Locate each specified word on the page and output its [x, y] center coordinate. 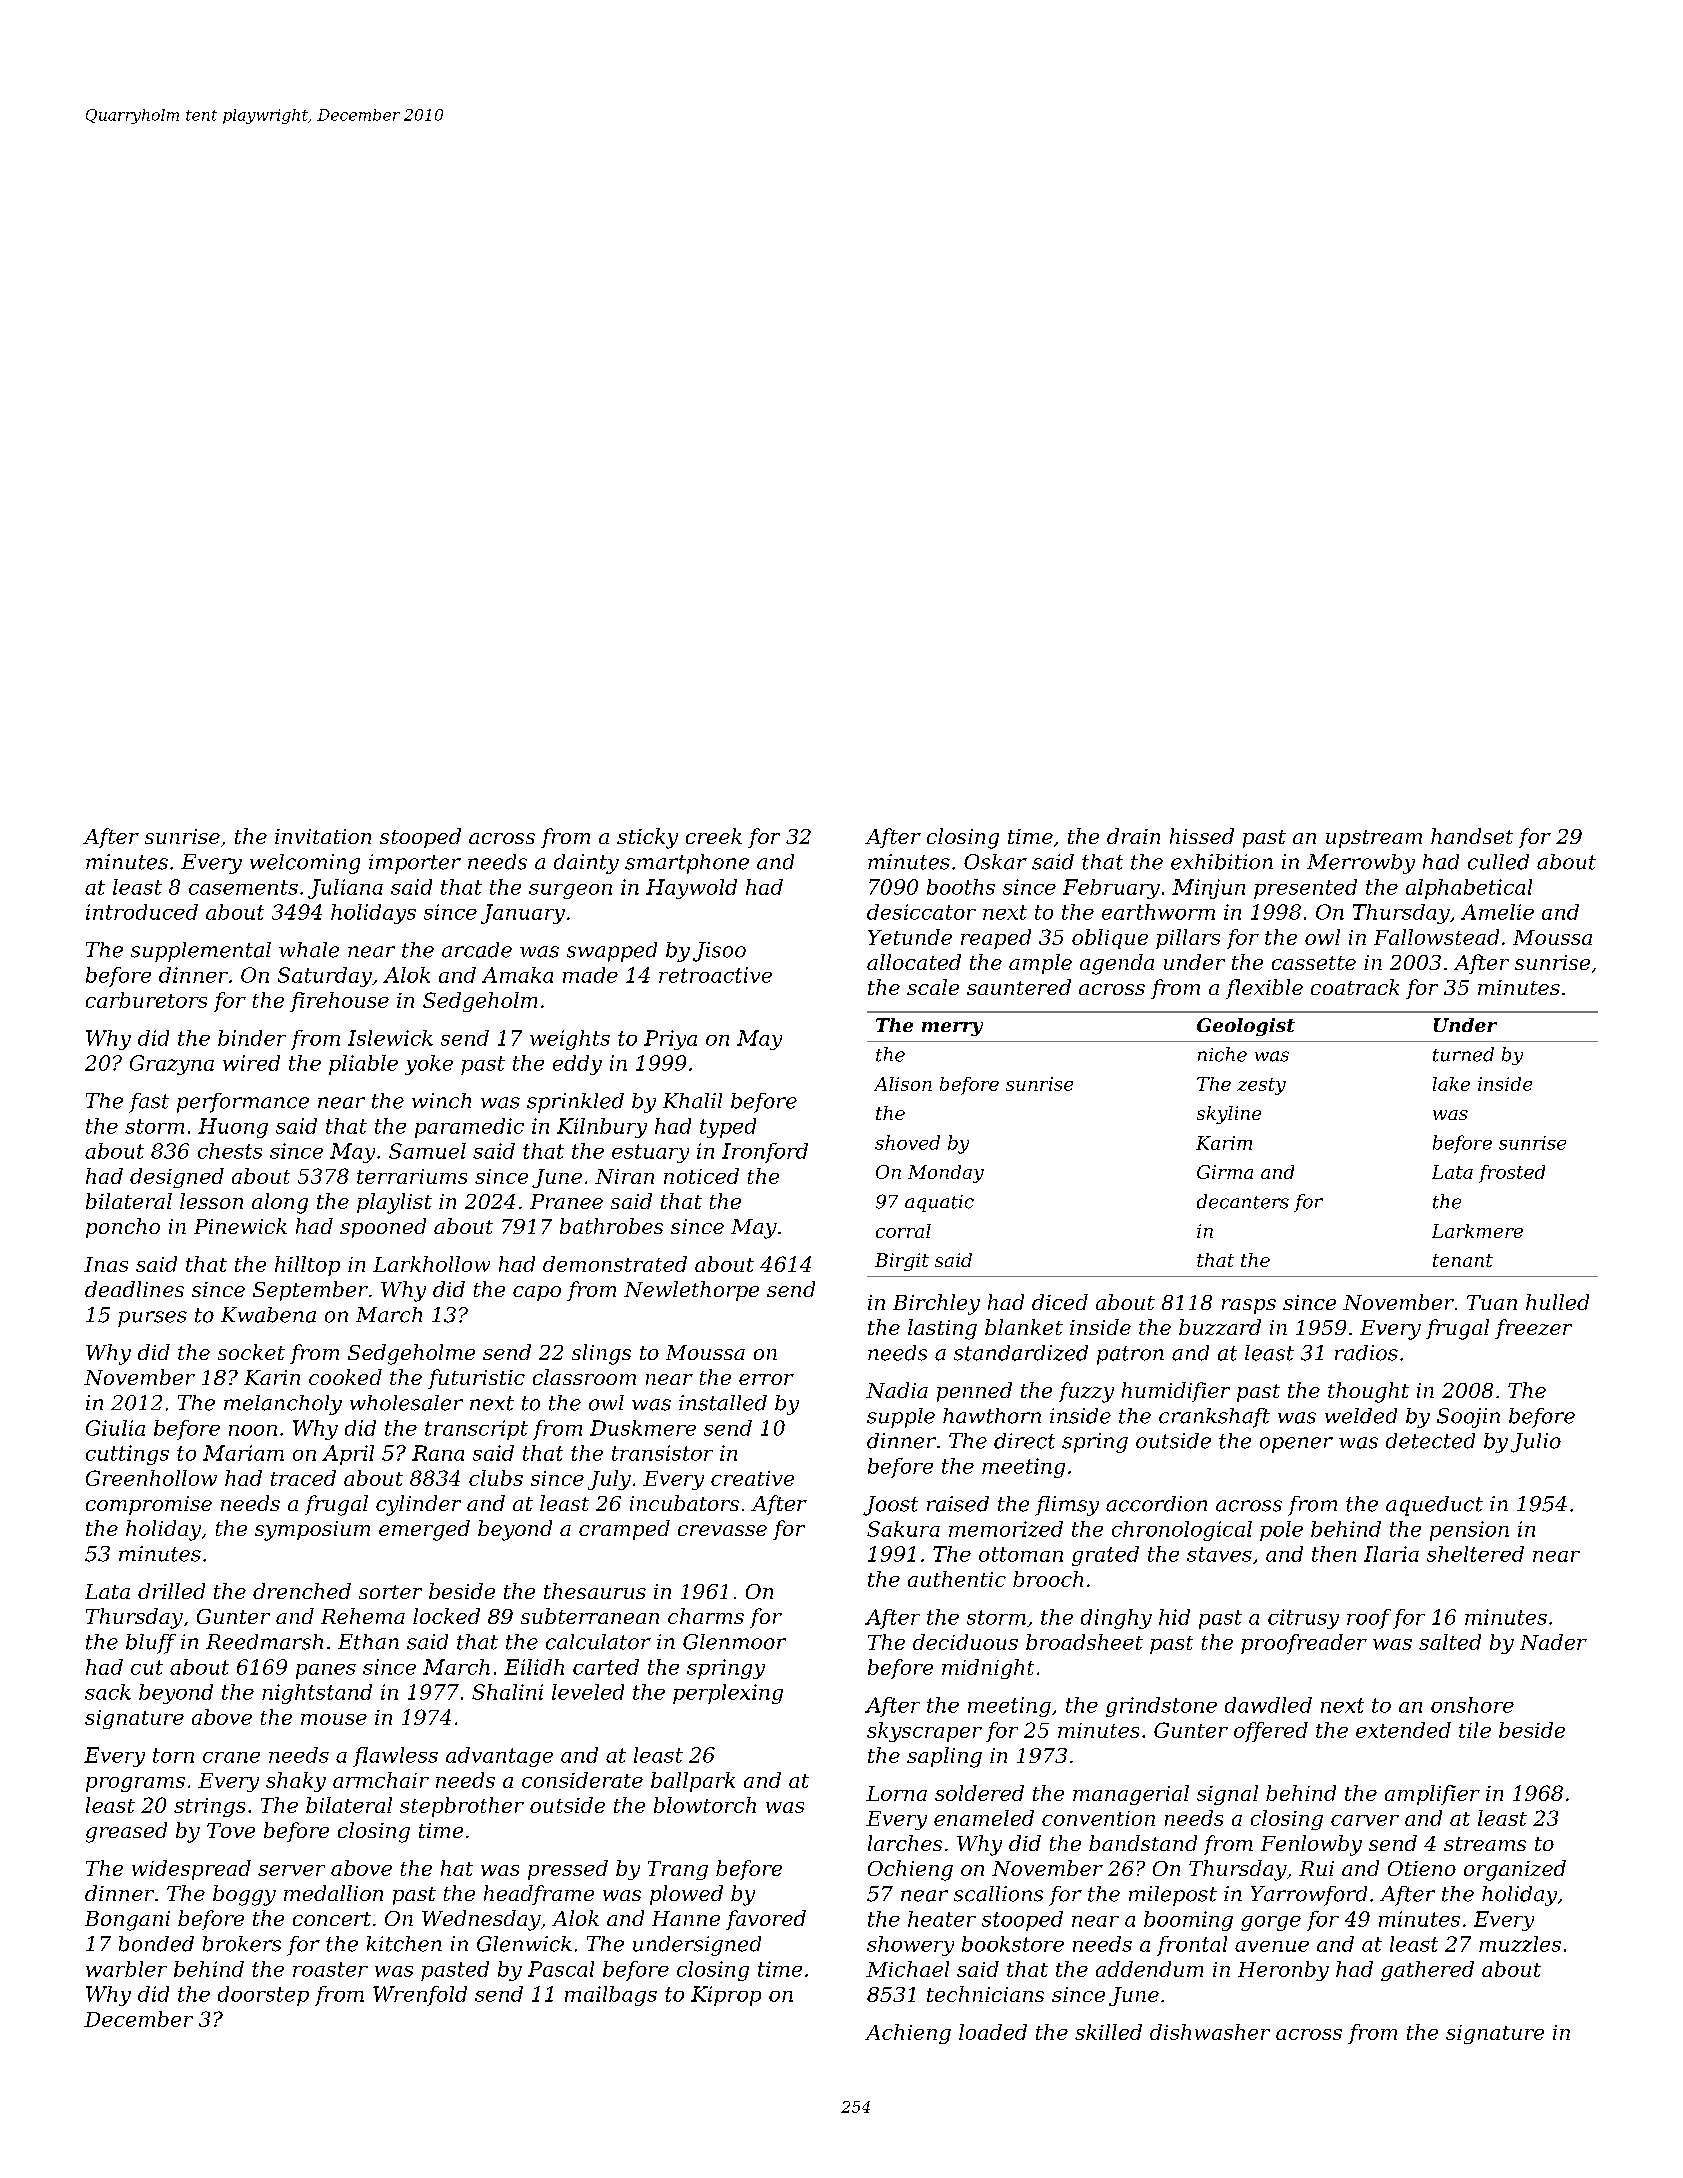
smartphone [687, 864]
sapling [944, 1757]
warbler [126, 1969]
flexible [1264, 989]
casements [243, 887]
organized [1515, 1870]
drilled [171, 1591]
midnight [988, 1669]
